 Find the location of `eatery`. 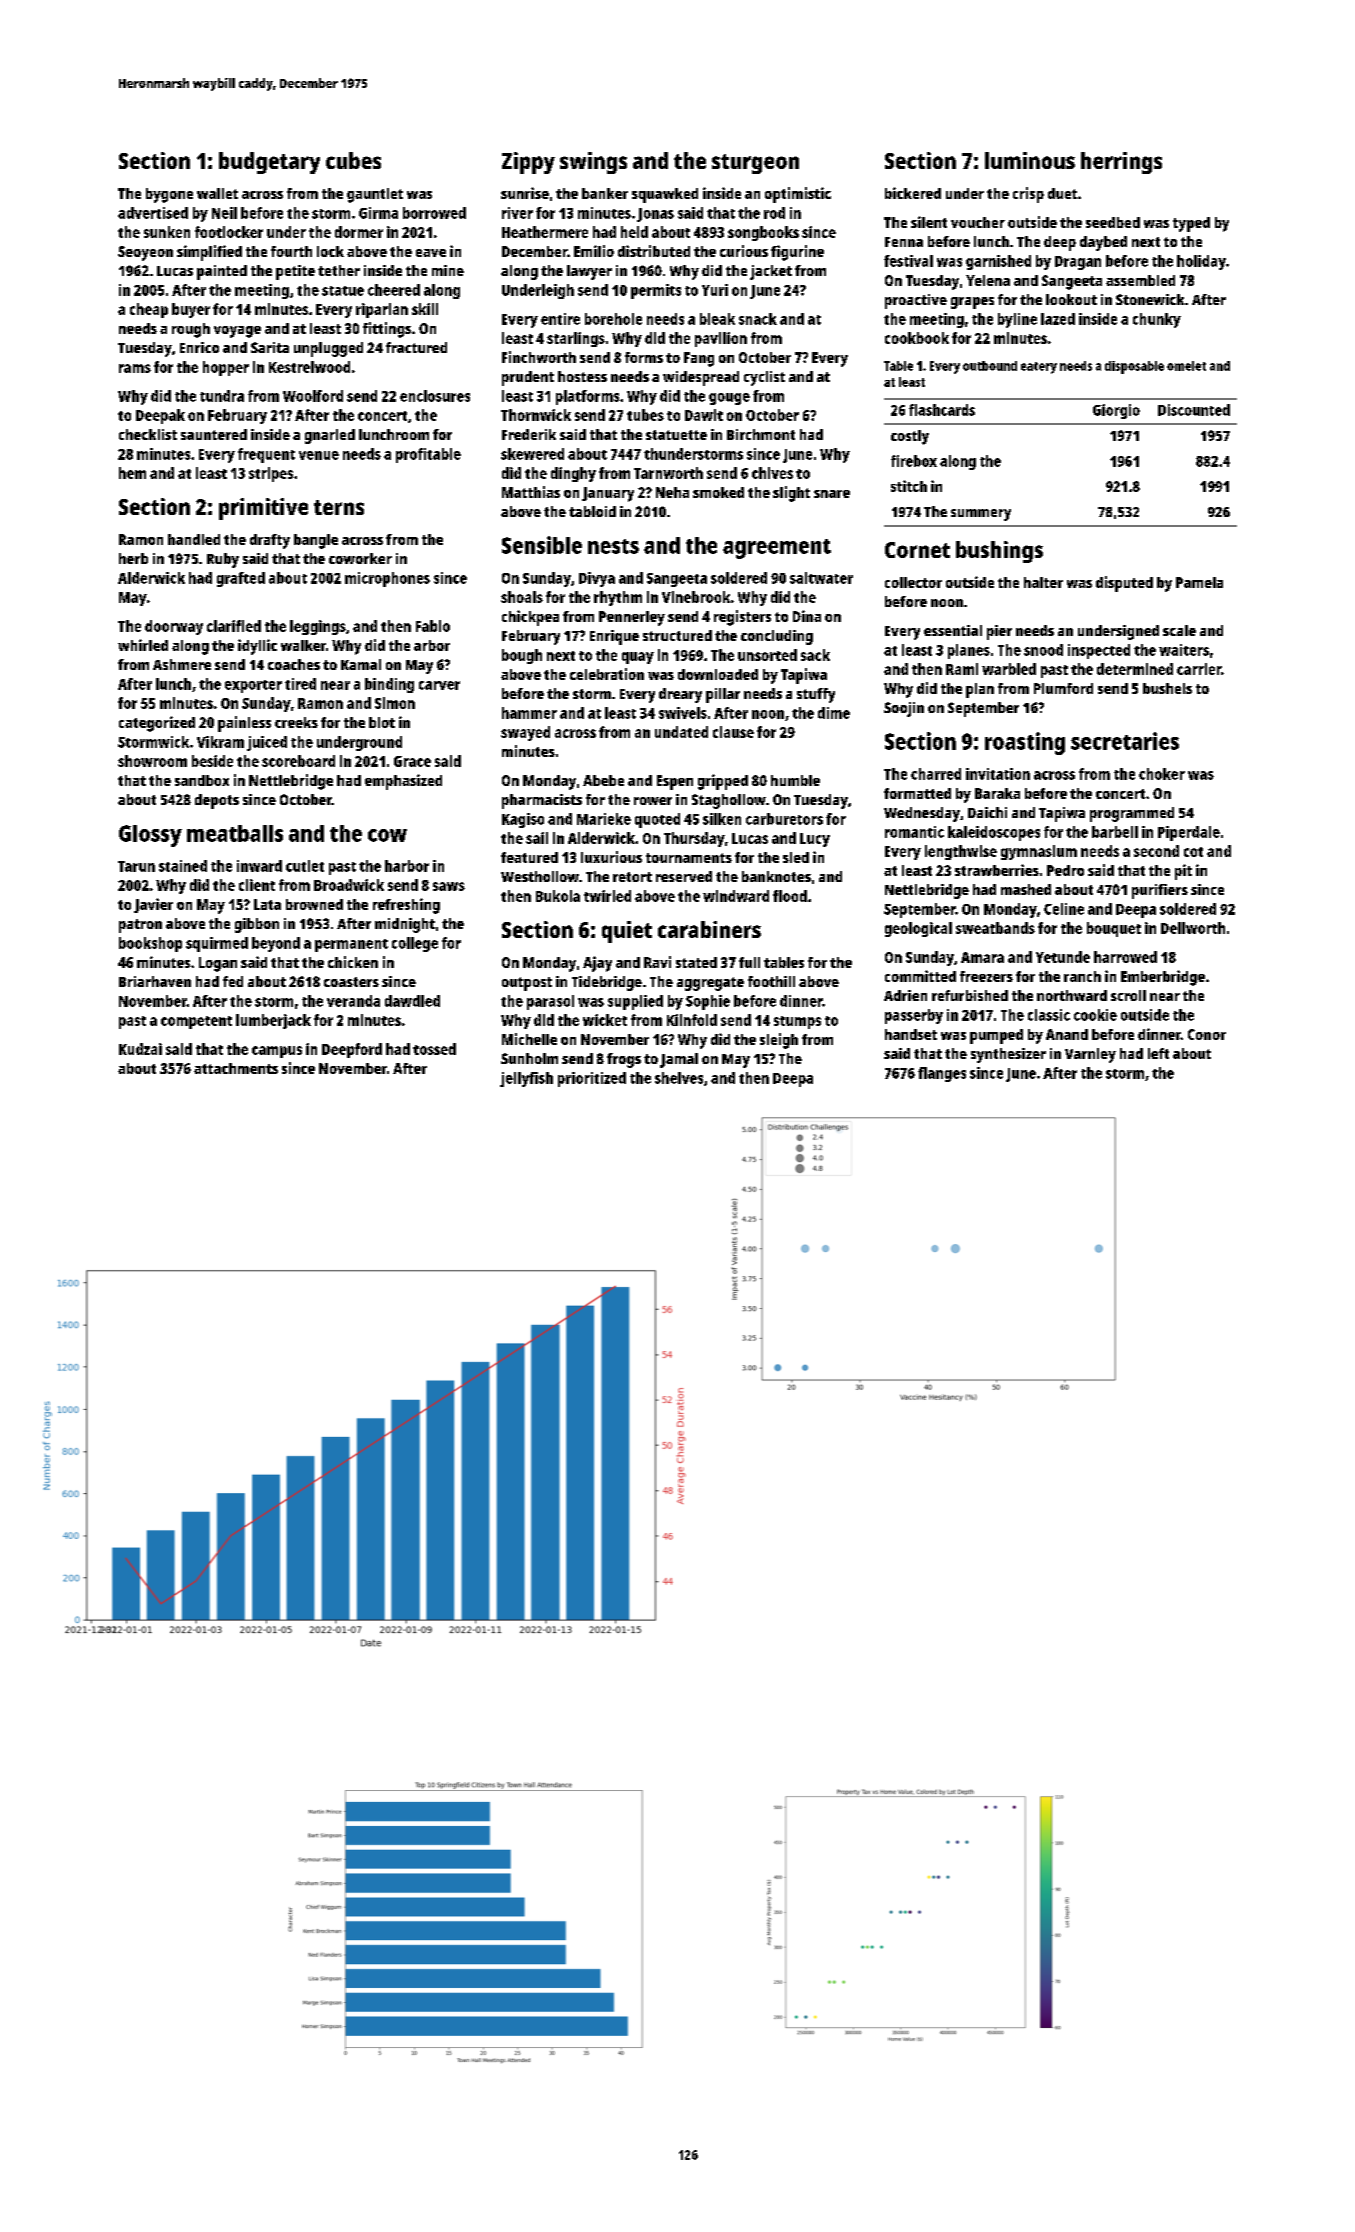

eatery is located at coordinates (1039, 368).
